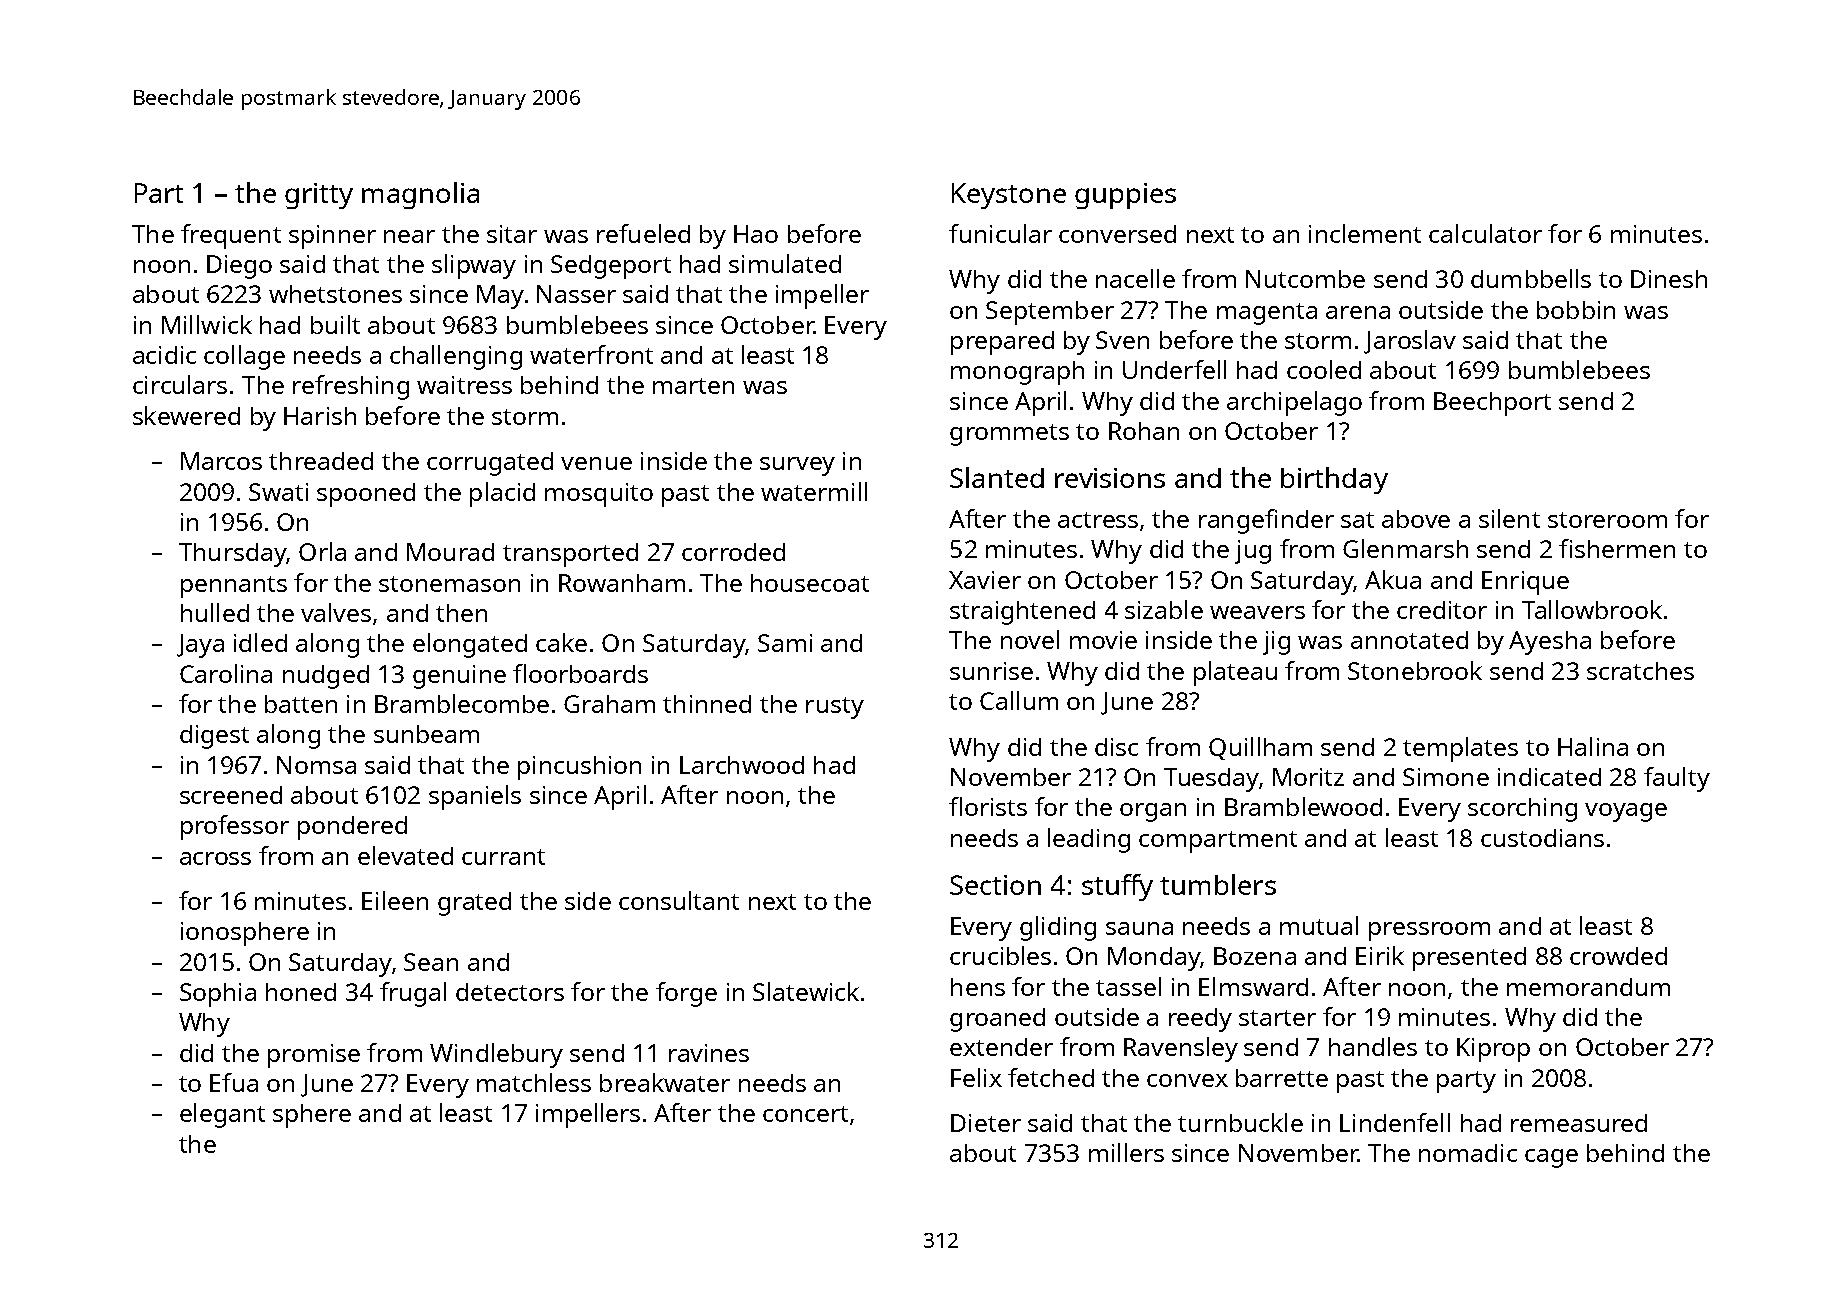 The height and width of the screenshot is (1305, 1846). Describe the element at coordinates (1669, 279) in the screenshot. I see `Dinesh` at that location.
